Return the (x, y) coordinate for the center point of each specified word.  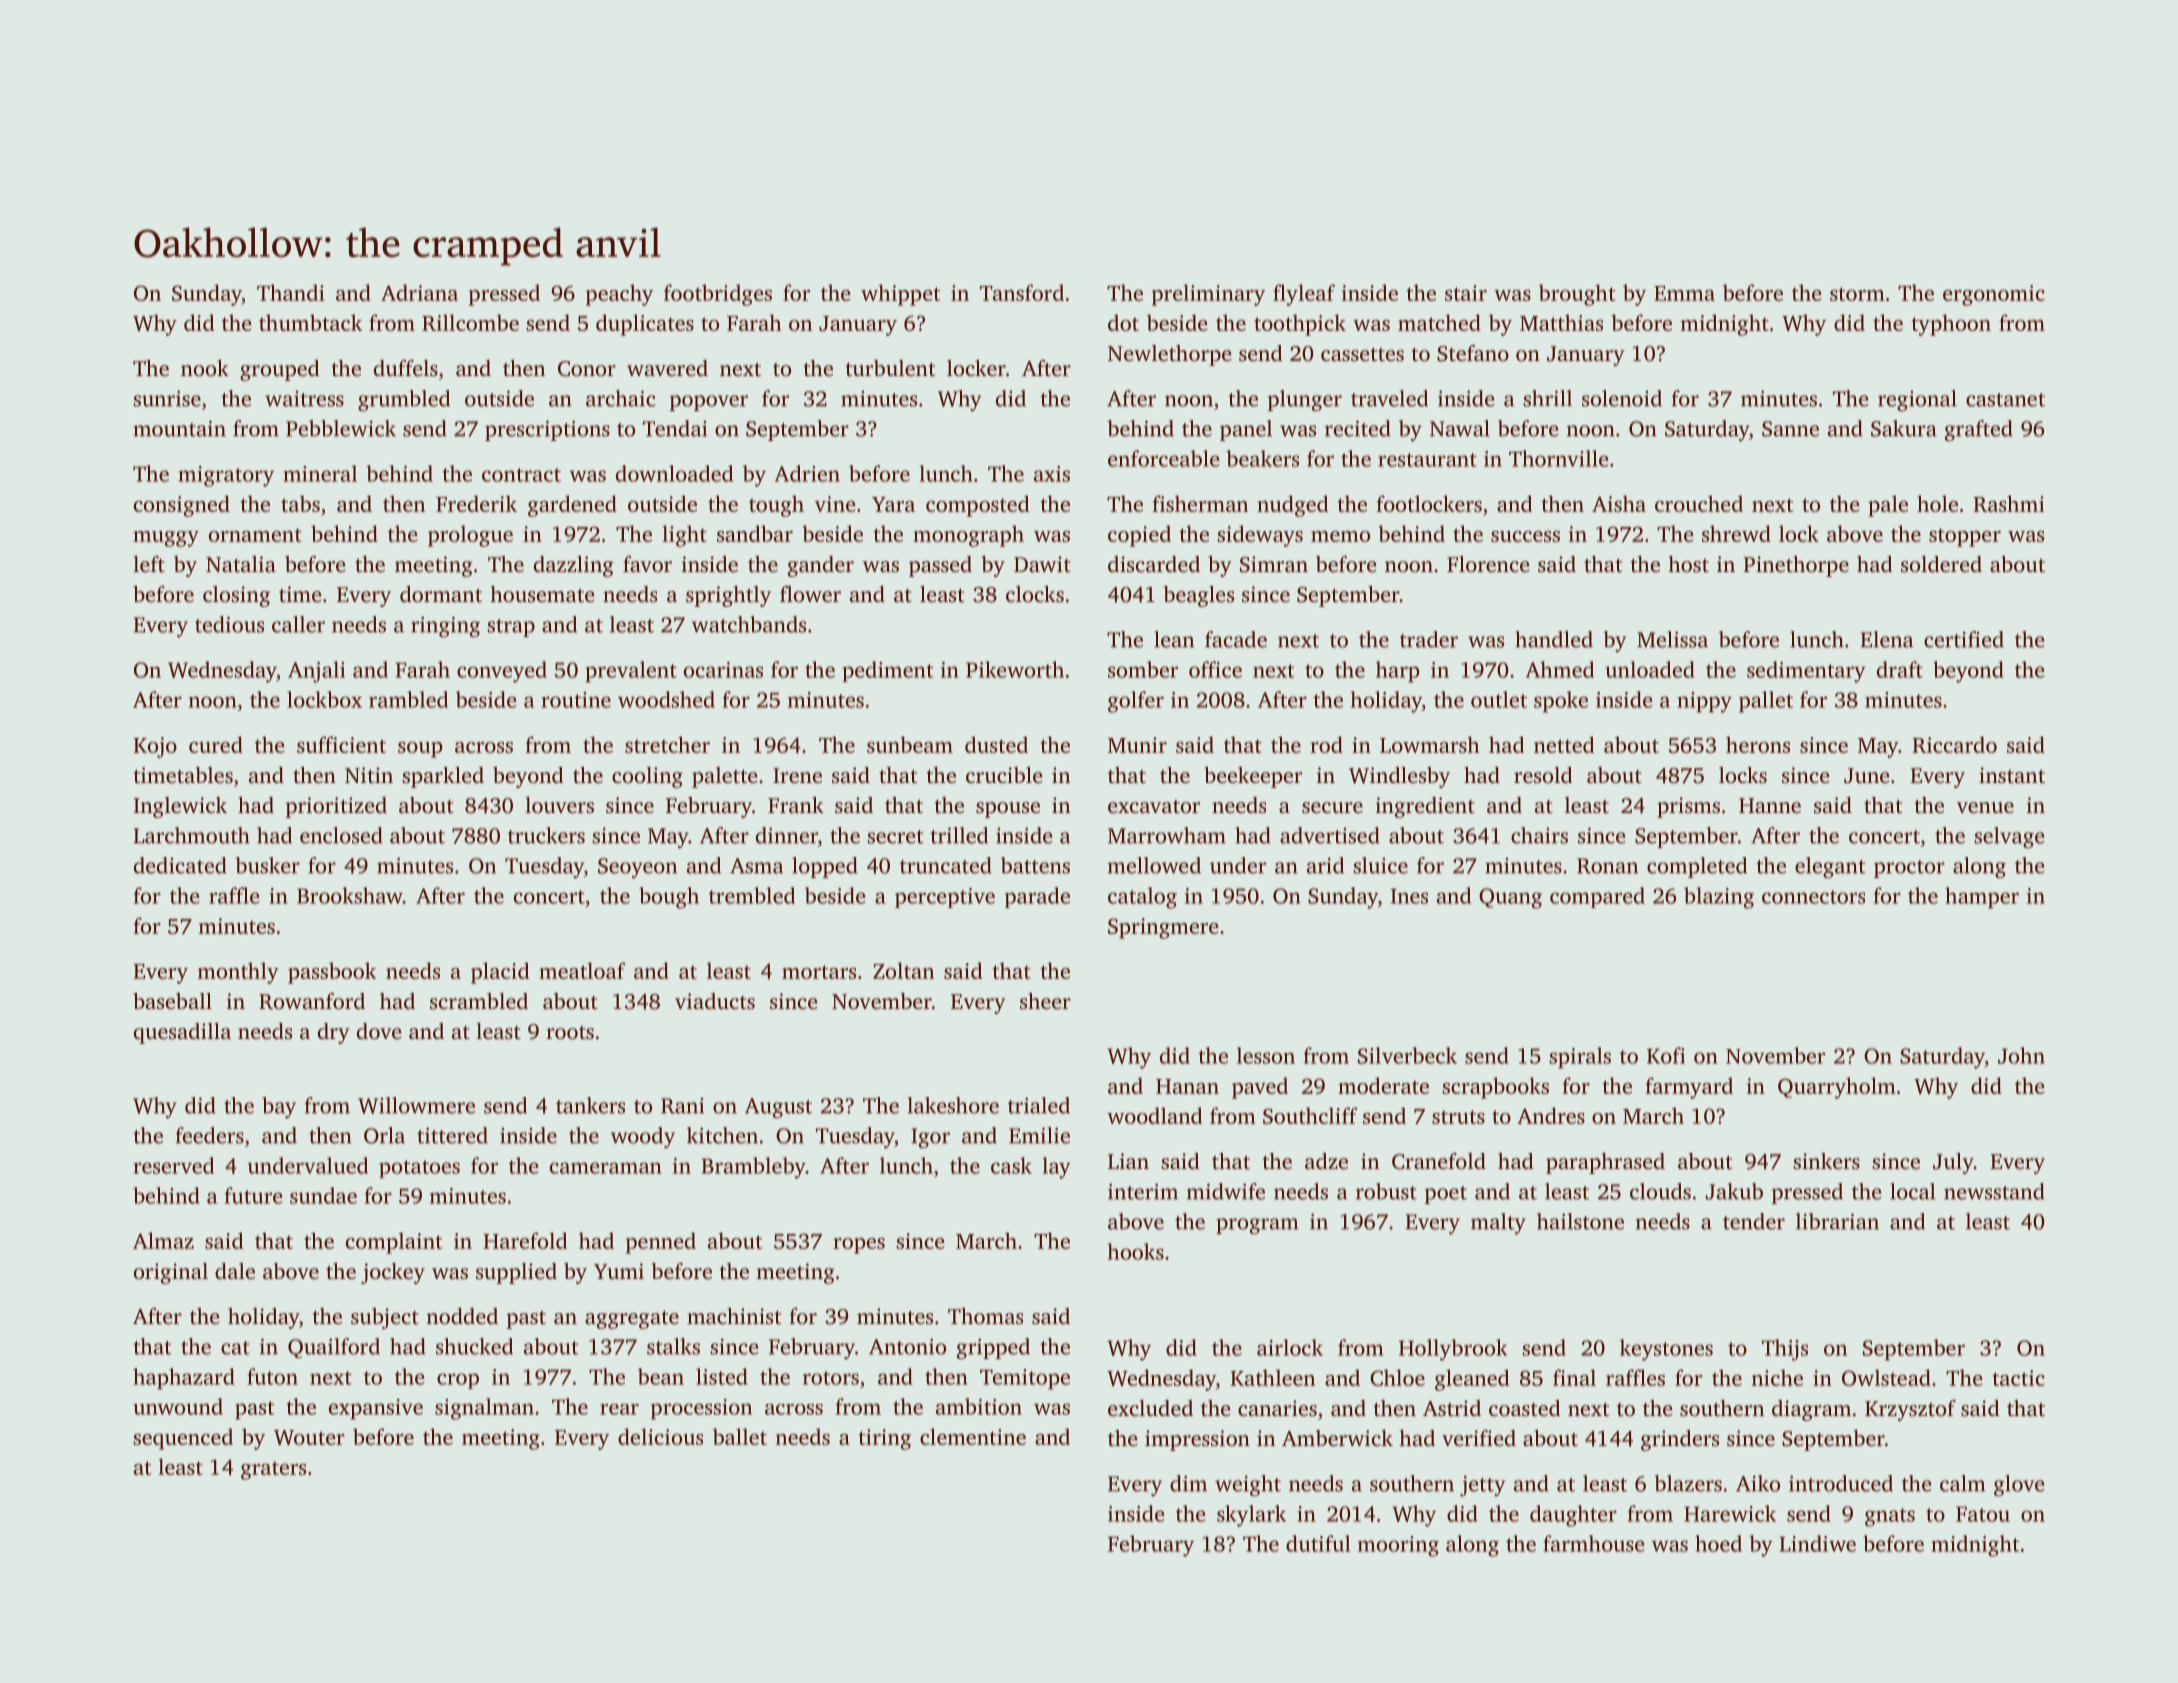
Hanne (1770, 805)
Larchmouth (191, 835)
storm (1857, 294)
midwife (1226, 1191)
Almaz (163, 1240)
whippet (900, 295)
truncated (946, 865)
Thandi (291, 292)
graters (273, 1470)
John (2021, 1055)
